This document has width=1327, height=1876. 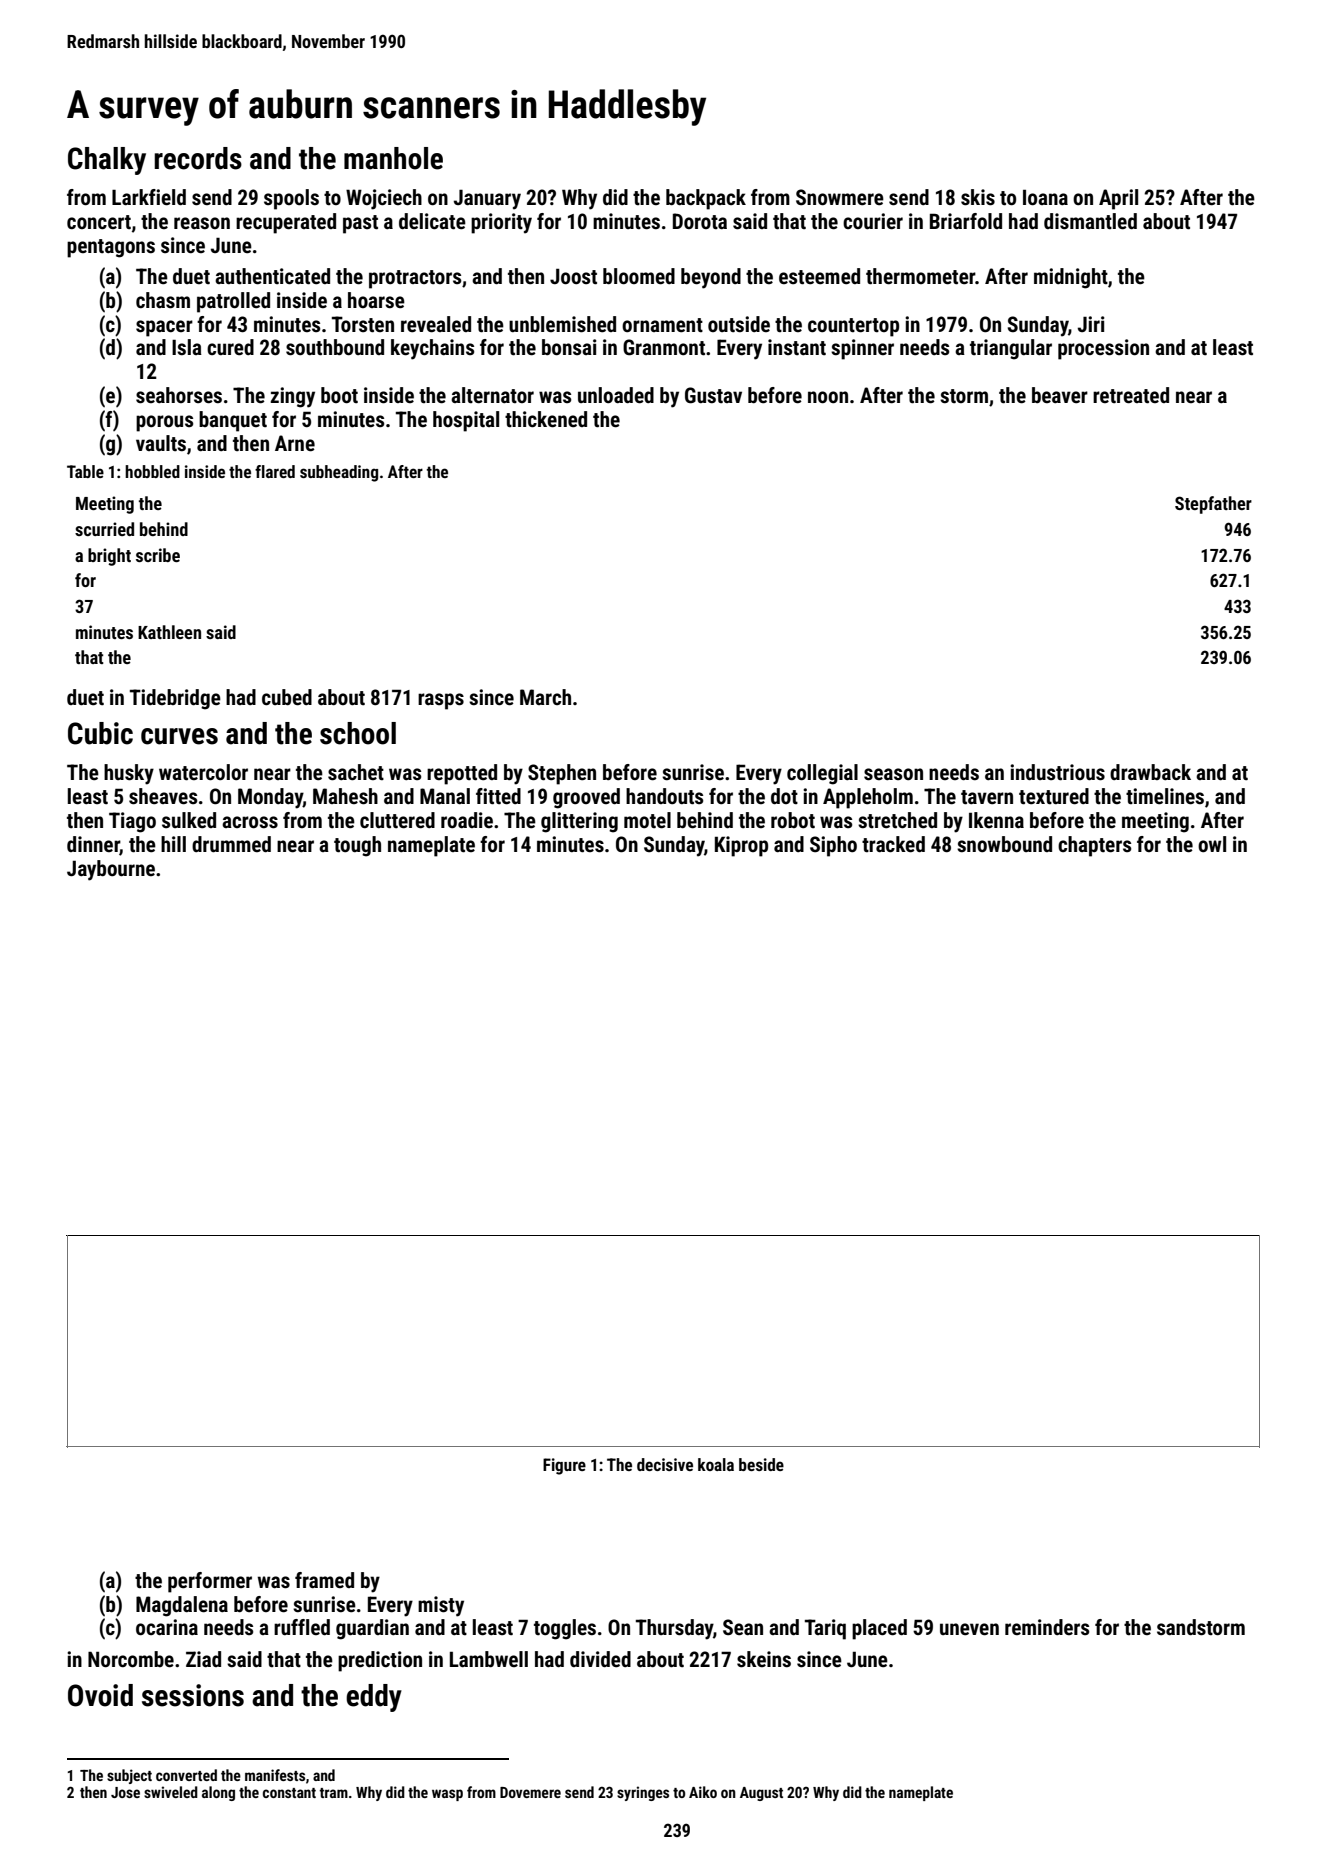 What do you see at coordinates (393, 158) in the document?
I see `manhole` at bounding box center [393, 158].
